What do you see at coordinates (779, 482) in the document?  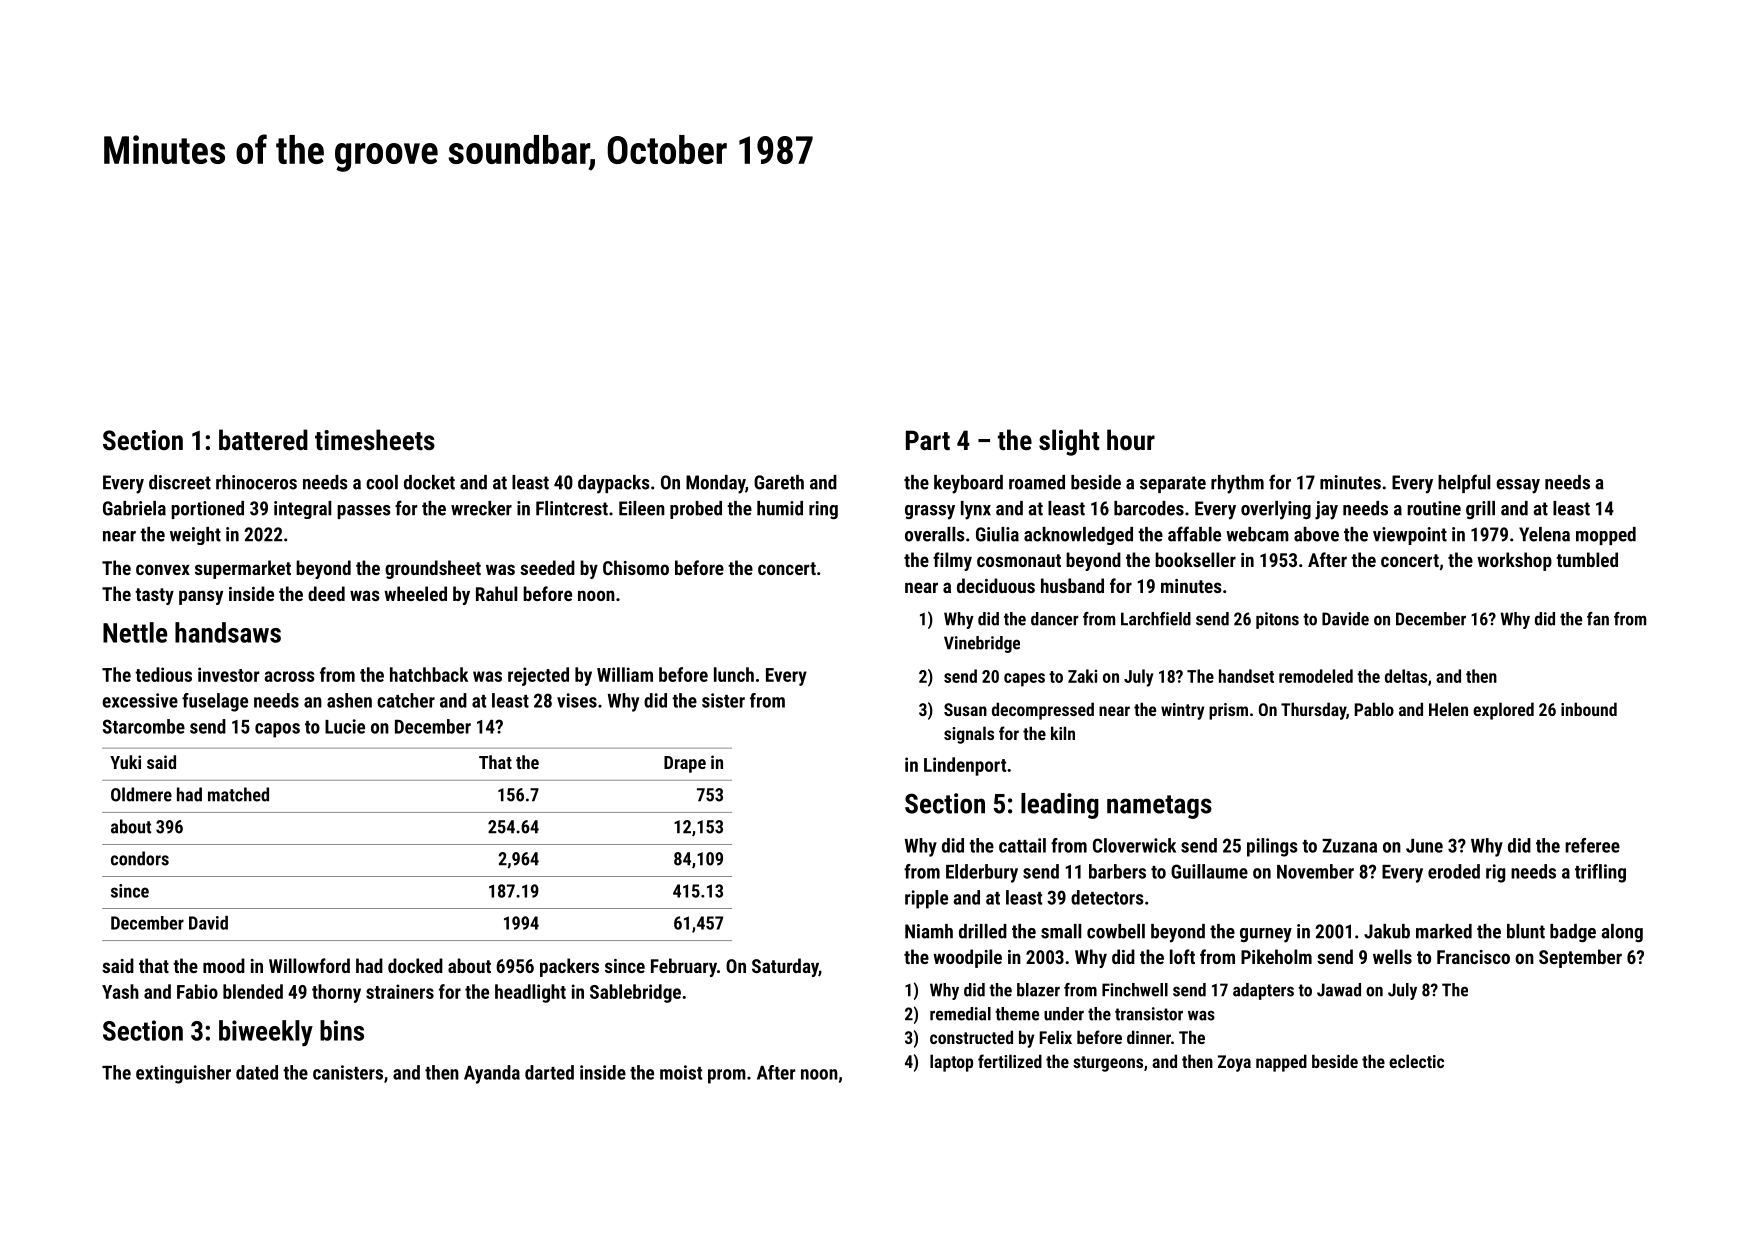 I see `Gareth` at bounding box center [779, 482].
